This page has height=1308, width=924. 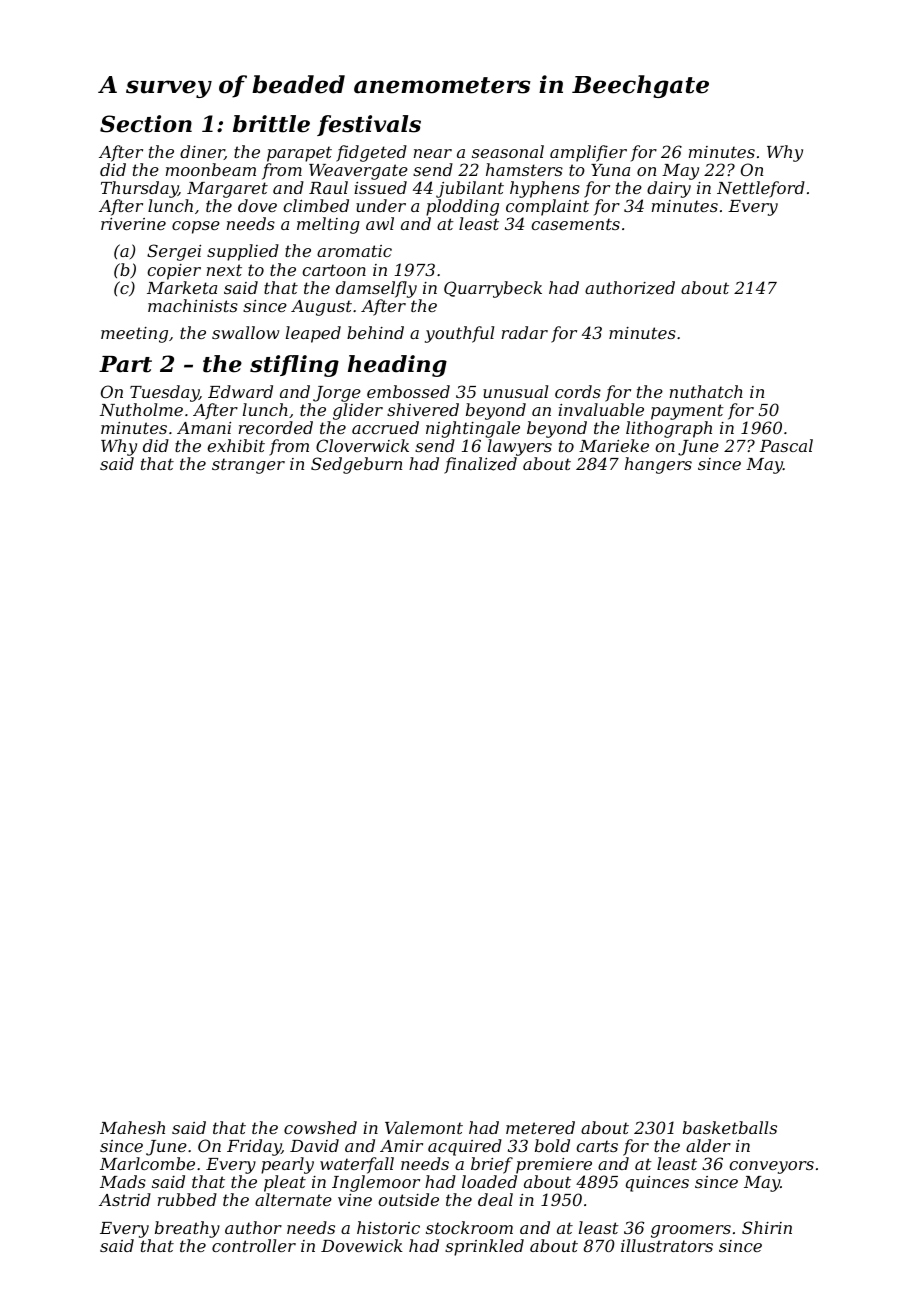 What do you see at coordinates (248, 466) in the page?
I see `stranger` at bounding box center [248, 466].
